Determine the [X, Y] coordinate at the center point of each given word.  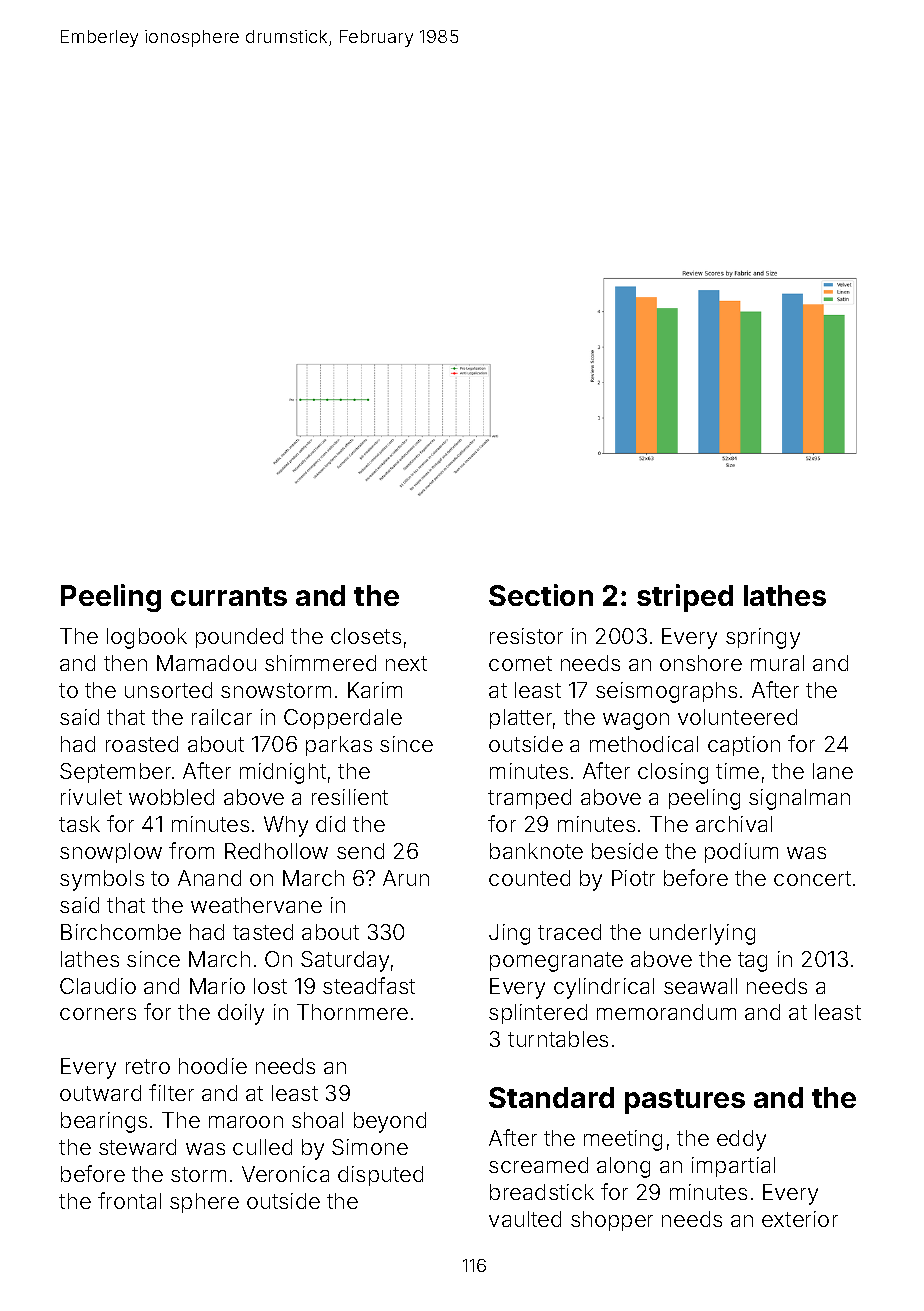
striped [685, 598]
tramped [529, 799]
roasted [142, 744]
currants [229, 596]
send [360, 851]
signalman [799, 799]
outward [100, 1093]
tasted [263, 932]
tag [752, 962]
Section [541, 595]
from [191, 850]
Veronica [285, 1174]
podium [741, 853]
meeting [623, 1140]
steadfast [369, 985]
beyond [390, 1122]
